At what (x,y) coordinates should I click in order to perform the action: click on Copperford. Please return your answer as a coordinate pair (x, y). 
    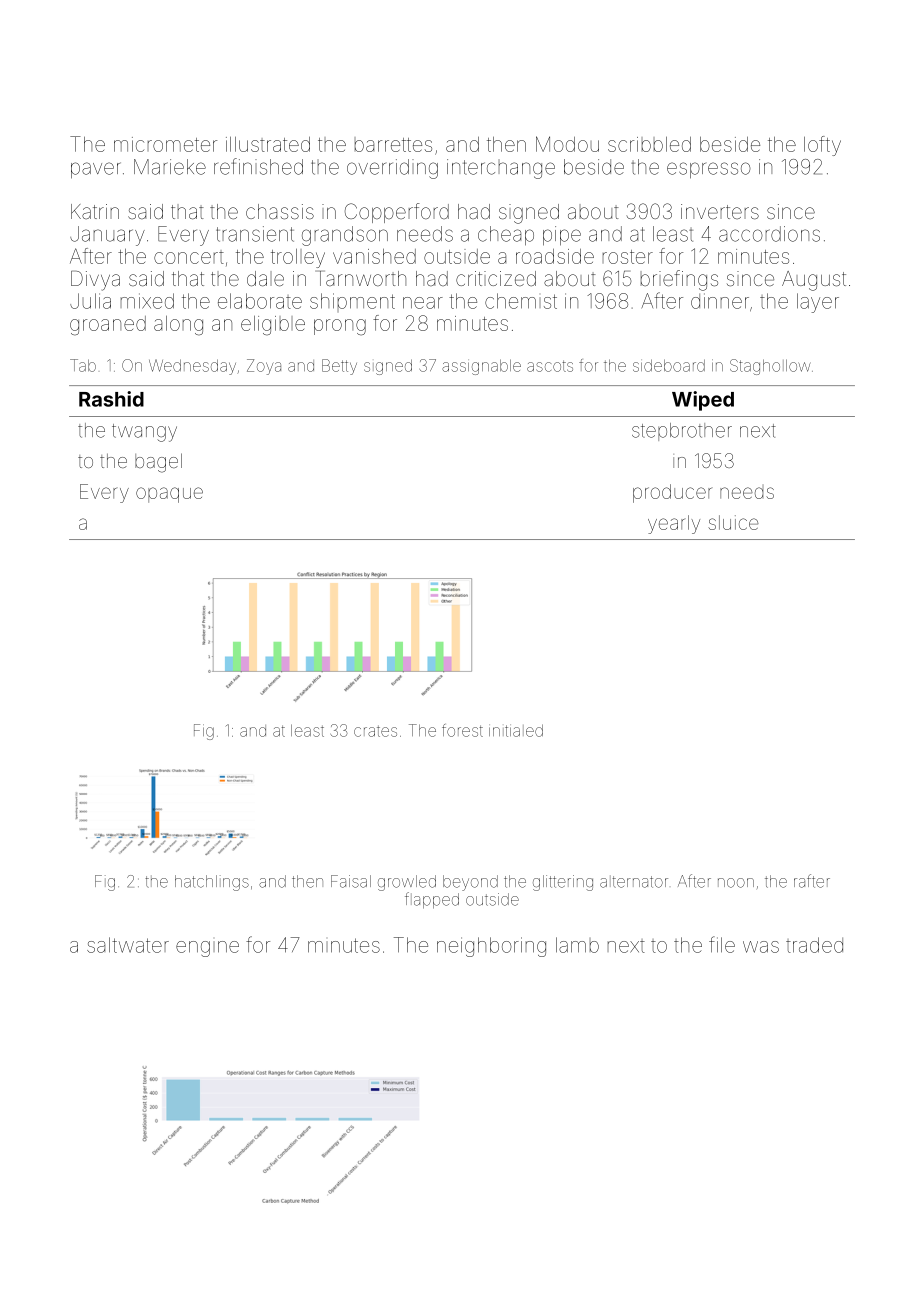
    Looking at the image, I should click on (397, 213).
